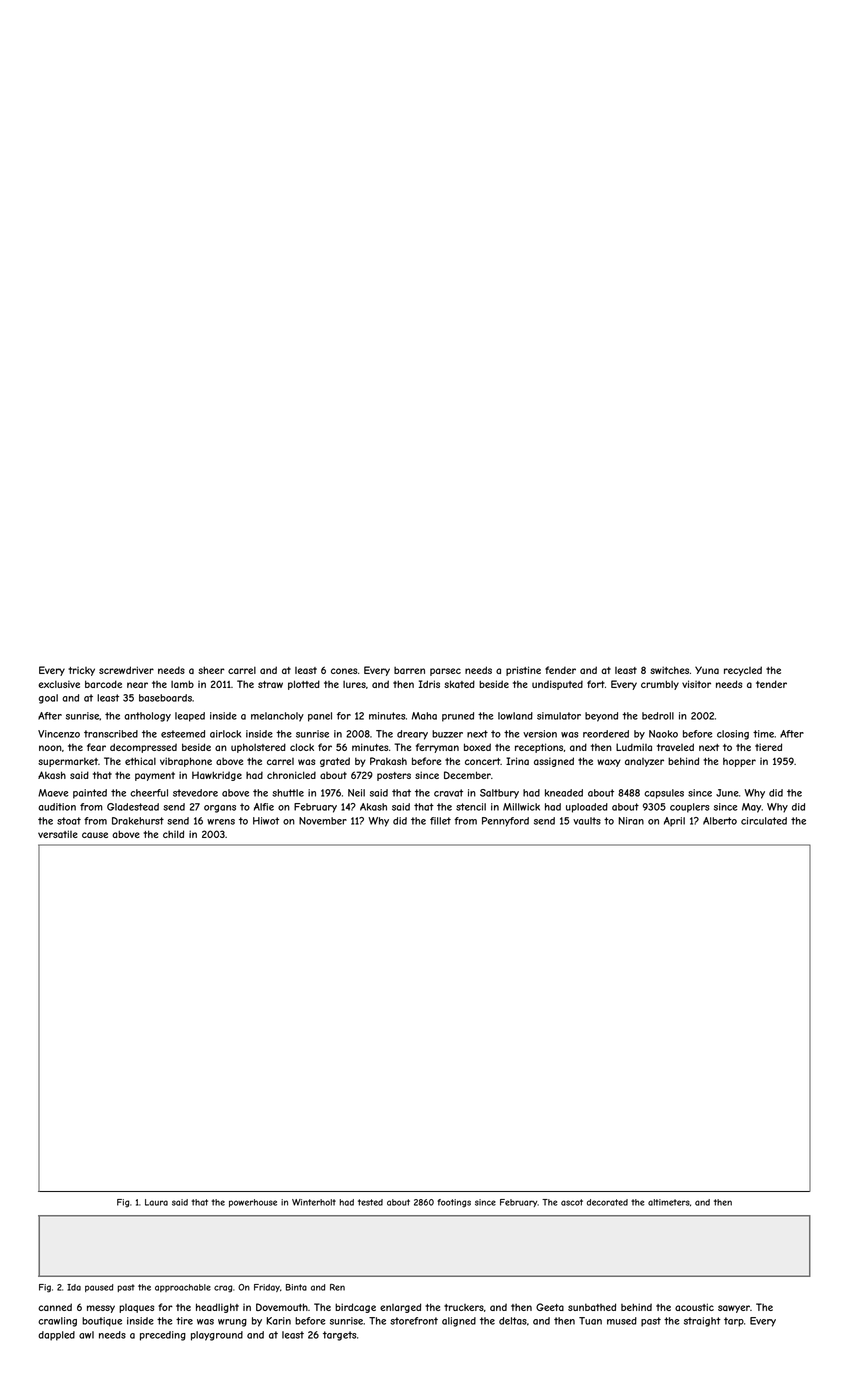 Image resolution: width=849 pixels, height=1400 pixels. I want to click on child, so click(173, 834).
